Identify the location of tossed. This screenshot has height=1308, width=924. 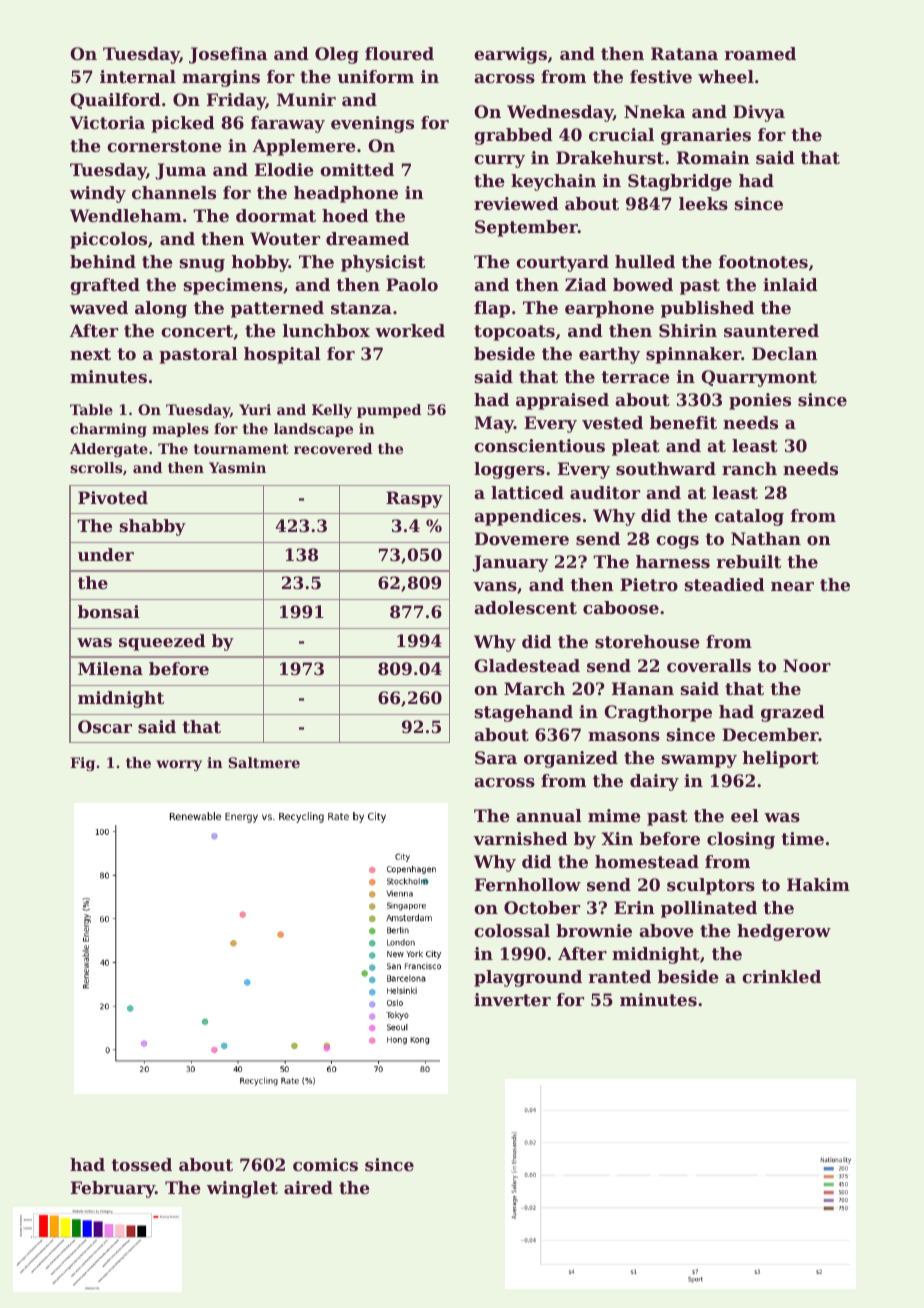
(141, 1164).
